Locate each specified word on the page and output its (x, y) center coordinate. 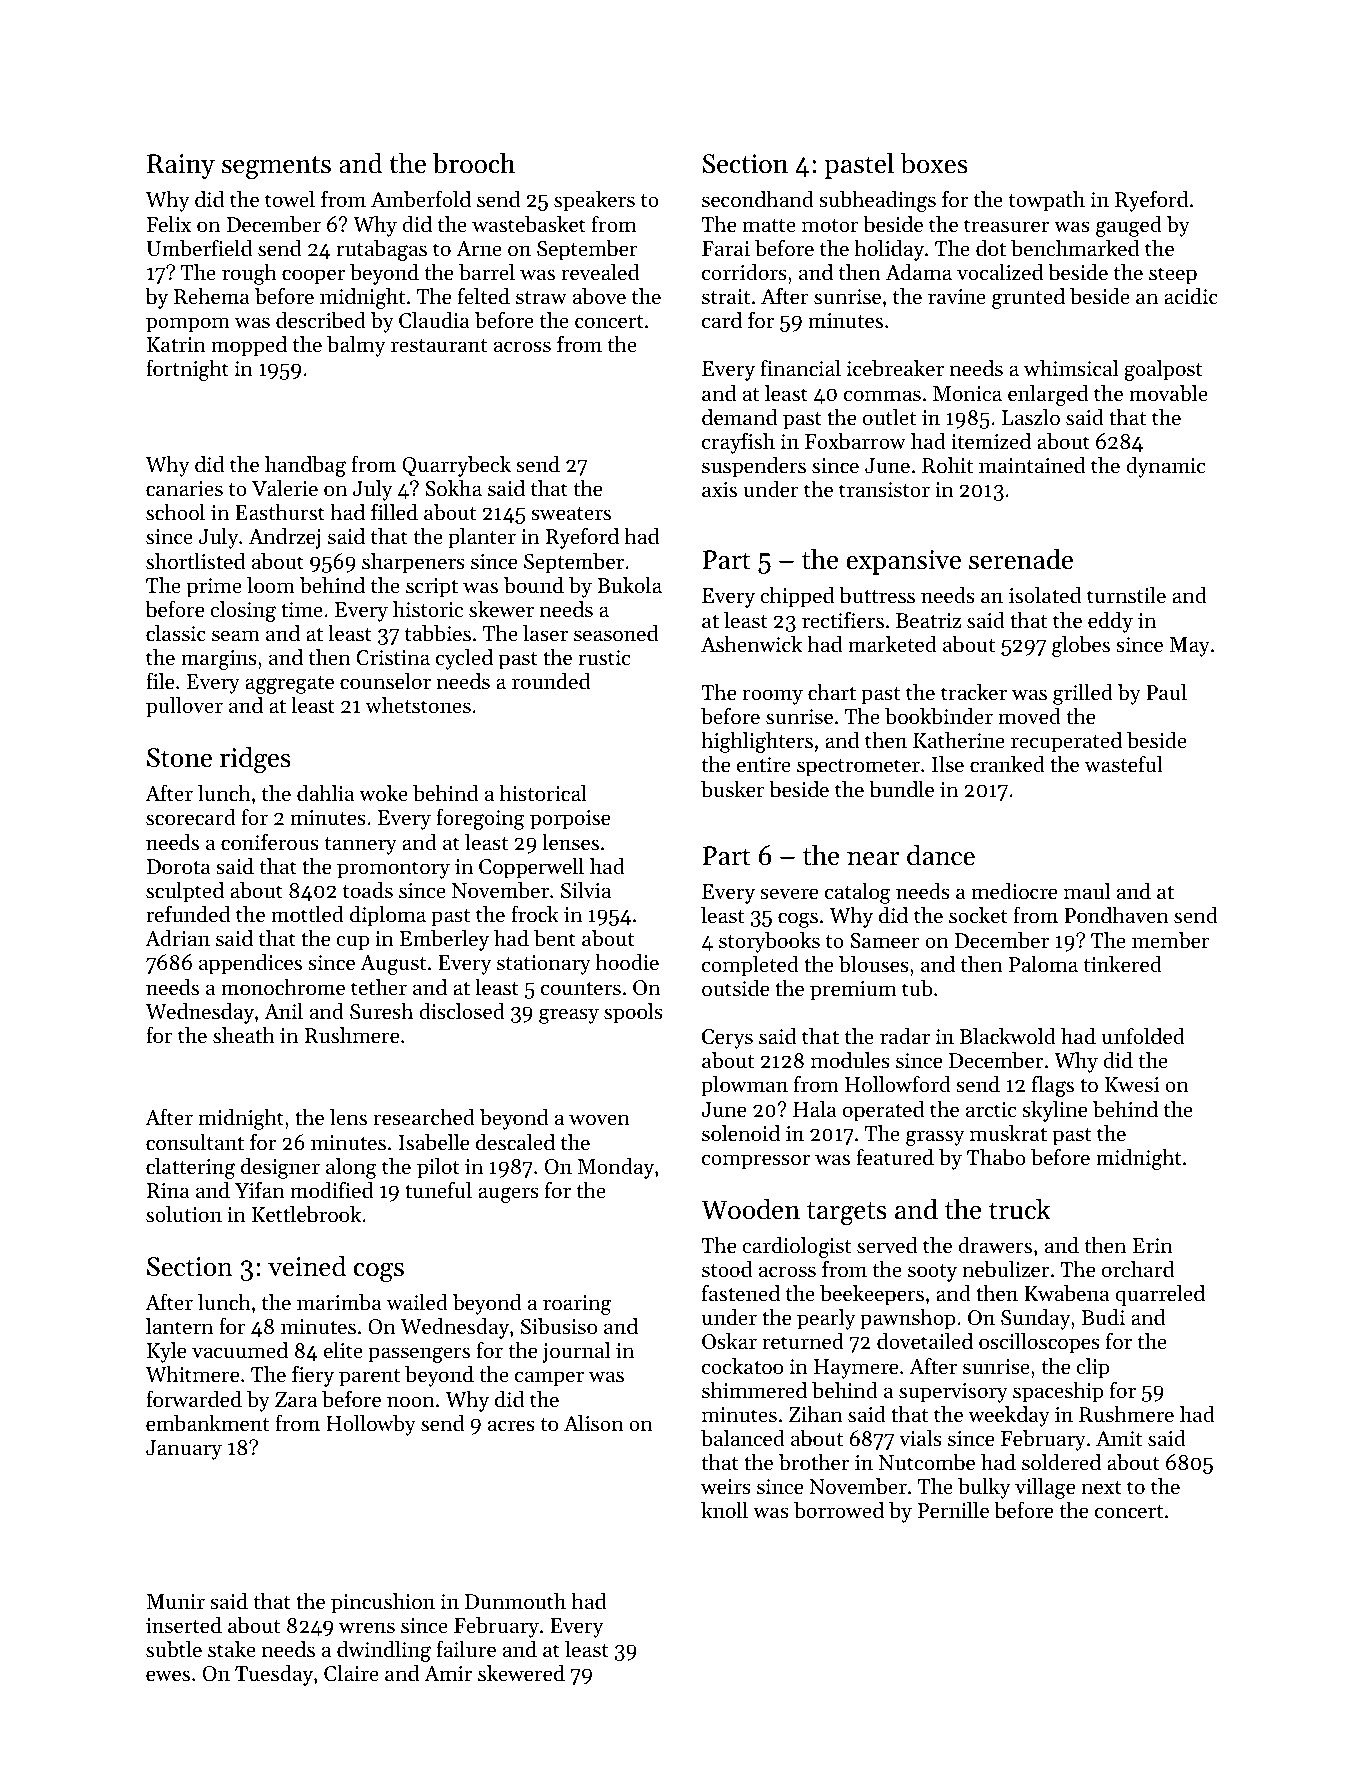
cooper (313, 277)
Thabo (996, 1157)
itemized (991, 441)
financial (801, 368)
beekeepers (872, 1295)
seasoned (616, 633)
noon (411, 1402)
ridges (255, 759)
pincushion (383, 1603)
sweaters (571, 514)
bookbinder (939, 716)
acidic (1191, 296)
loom (271, 585)
